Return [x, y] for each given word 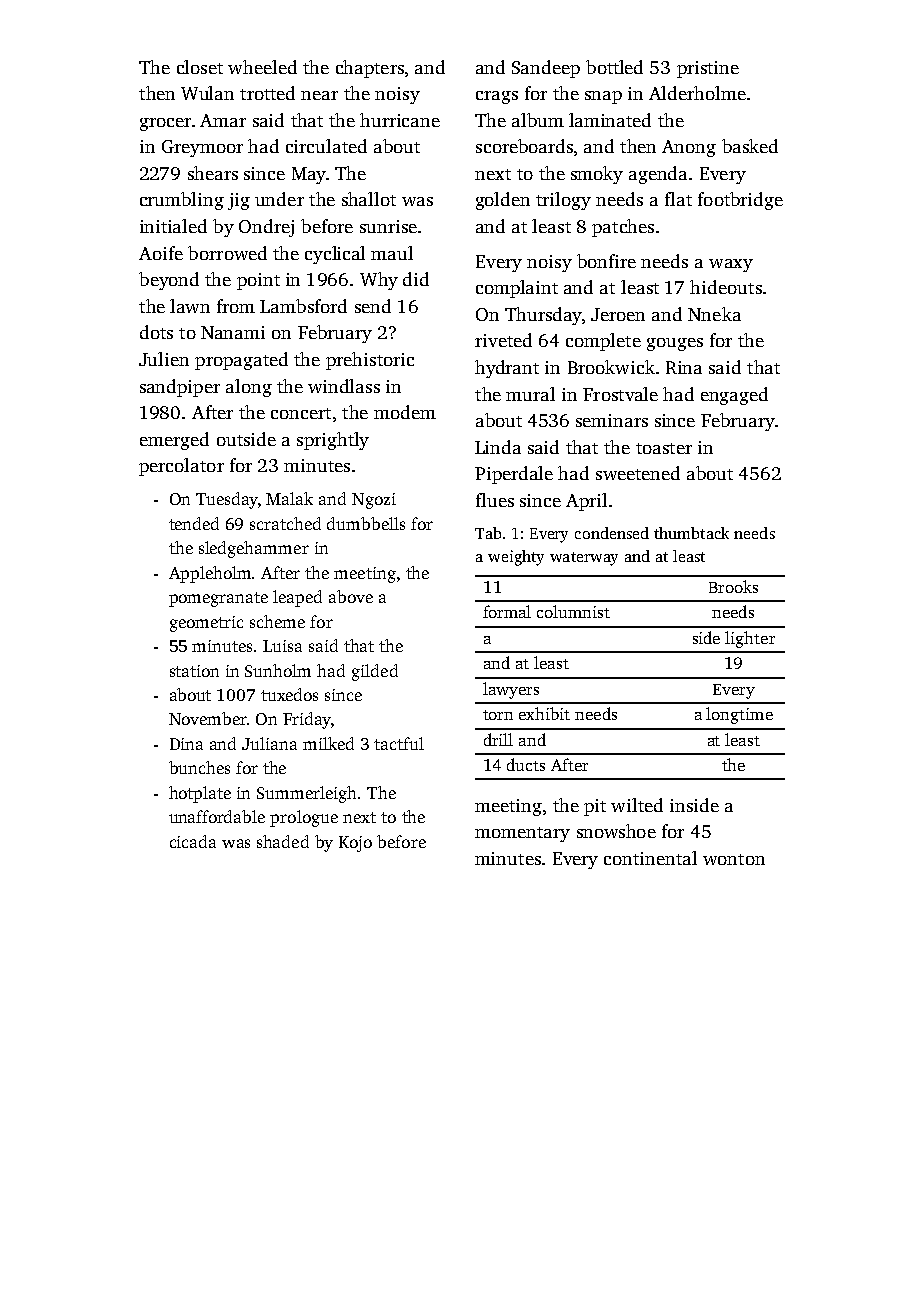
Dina [186, 744]
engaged [734, 396]
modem [405, 412]
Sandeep [546, 69]
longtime [739, 715]
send [373, 306]
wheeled [262, 67]
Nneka [714, 314]
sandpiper [180, 388]
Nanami [233, 332]
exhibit [544, 713]
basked [750, 146]
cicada [193, 841]
